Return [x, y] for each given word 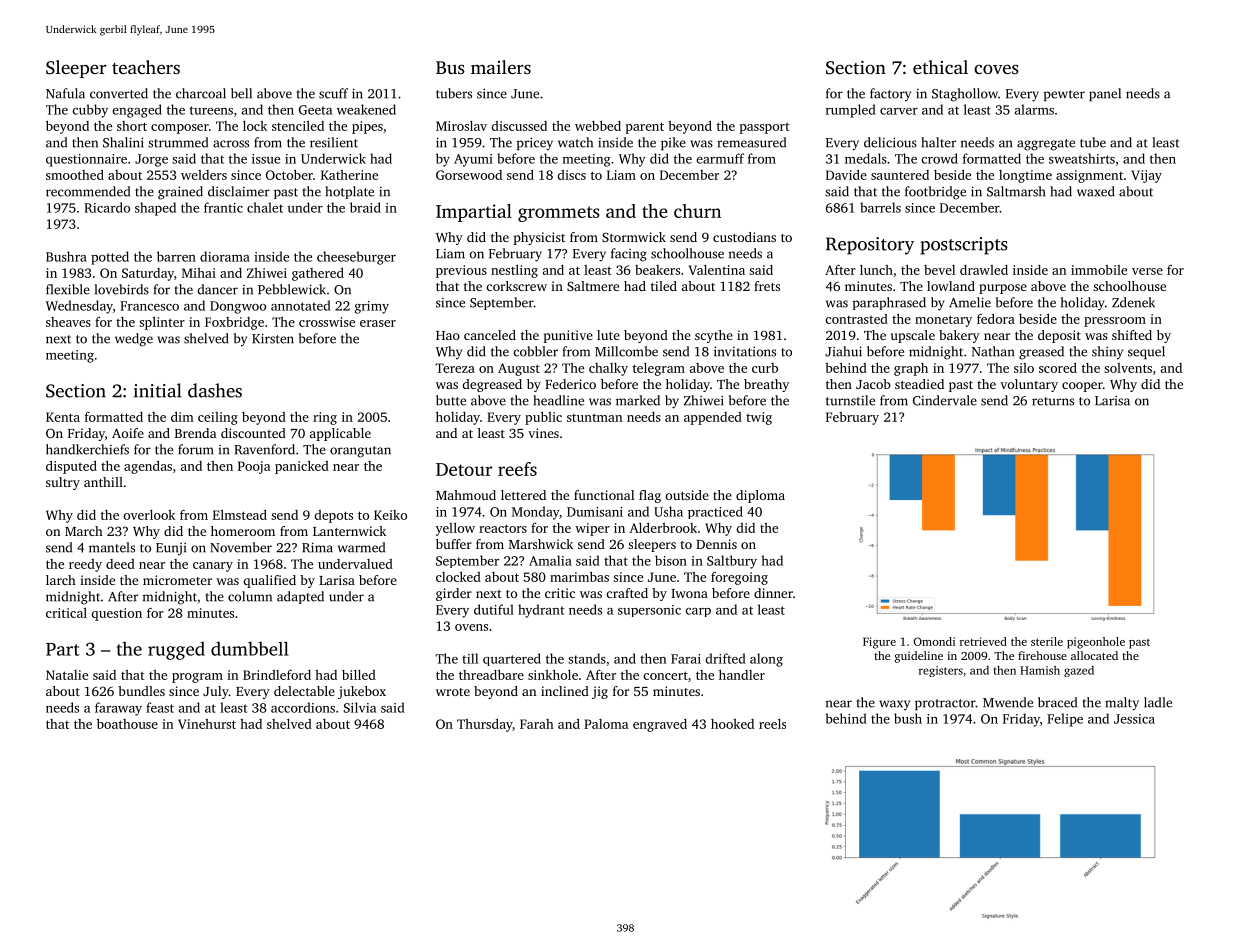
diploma [760, 496]
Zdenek [1133, 302]
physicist [539, 238]
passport [764, 128]
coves [996, 69]
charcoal [201, 93]
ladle [1158, 702]
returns [1053, 401]
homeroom [243, 531]
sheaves [68, 322]
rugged [176, 651]
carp [698, 612]
